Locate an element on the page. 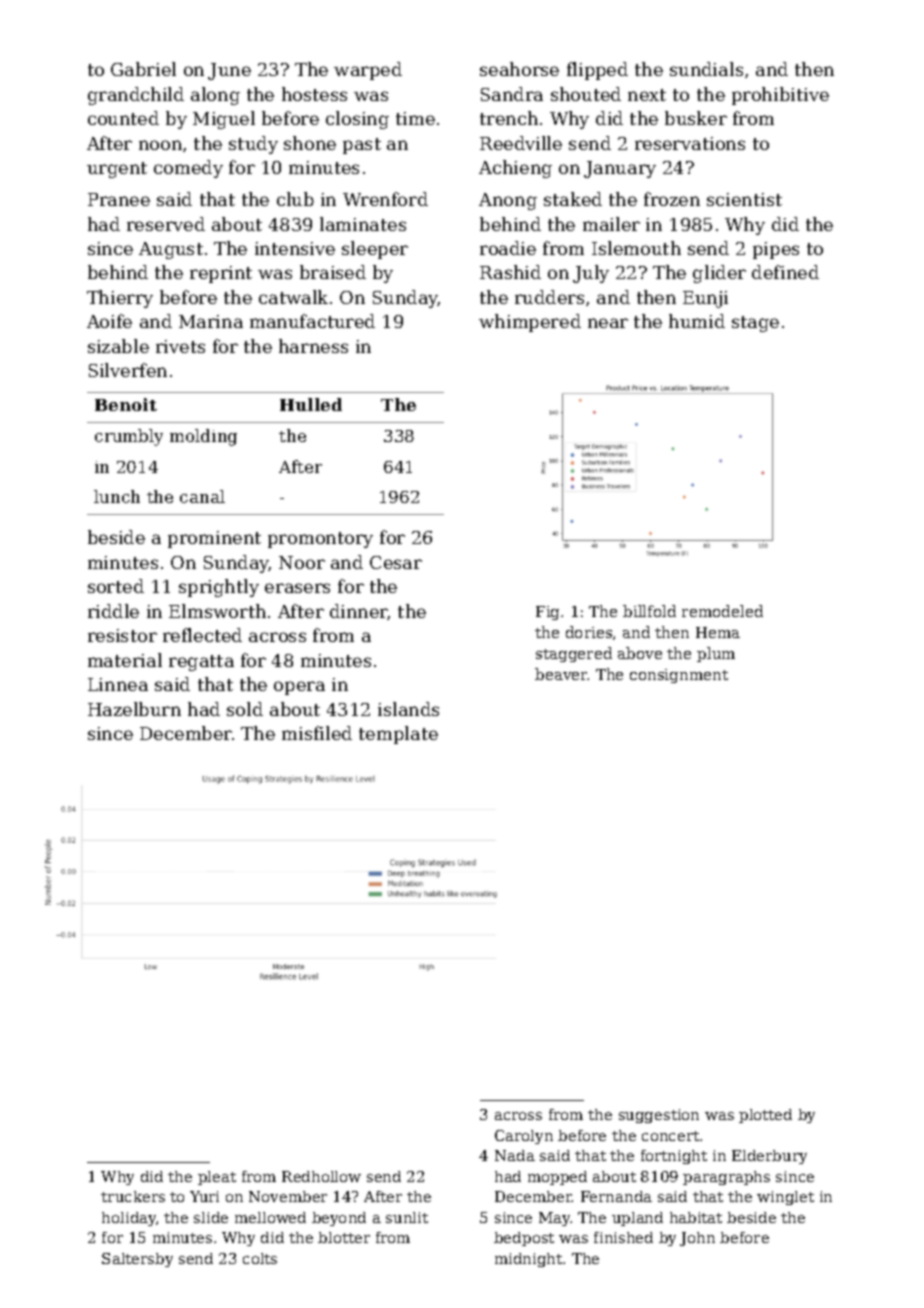  catwalk is located at coordinates (293, 297).
